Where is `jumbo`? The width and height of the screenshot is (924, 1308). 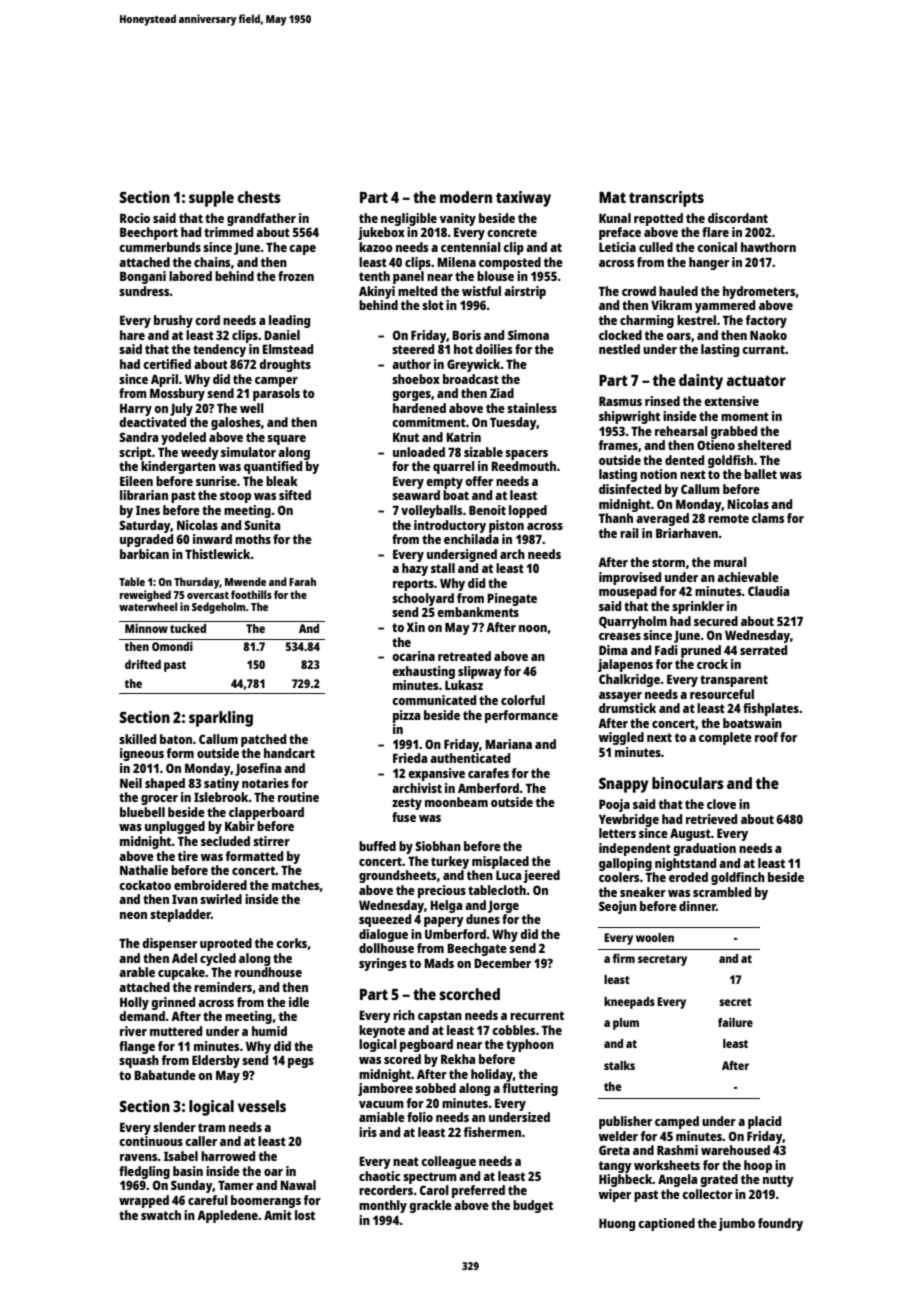 jumbo is located at coordinates (736, 1224).
